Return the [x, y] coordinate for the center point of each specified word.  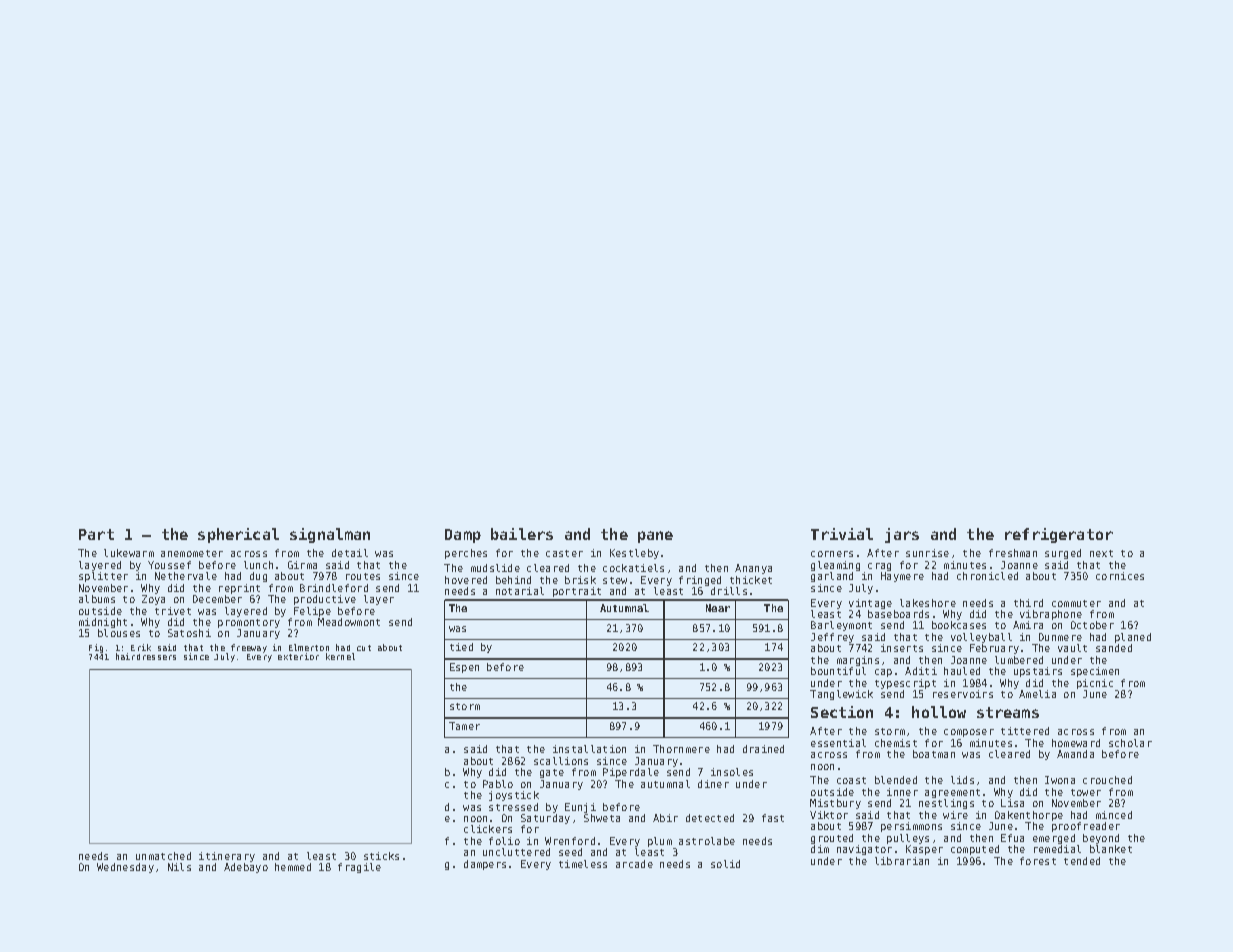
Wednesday [125, 868]
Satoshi [189, 633]
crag [879, 567]
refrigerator [1059, 535]
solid [725, 864]
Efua [1012, 838]
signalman [330, 535]
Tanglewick [841, 695]
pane [655, 537]
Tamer [464, 726]
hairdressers [146, 656]
